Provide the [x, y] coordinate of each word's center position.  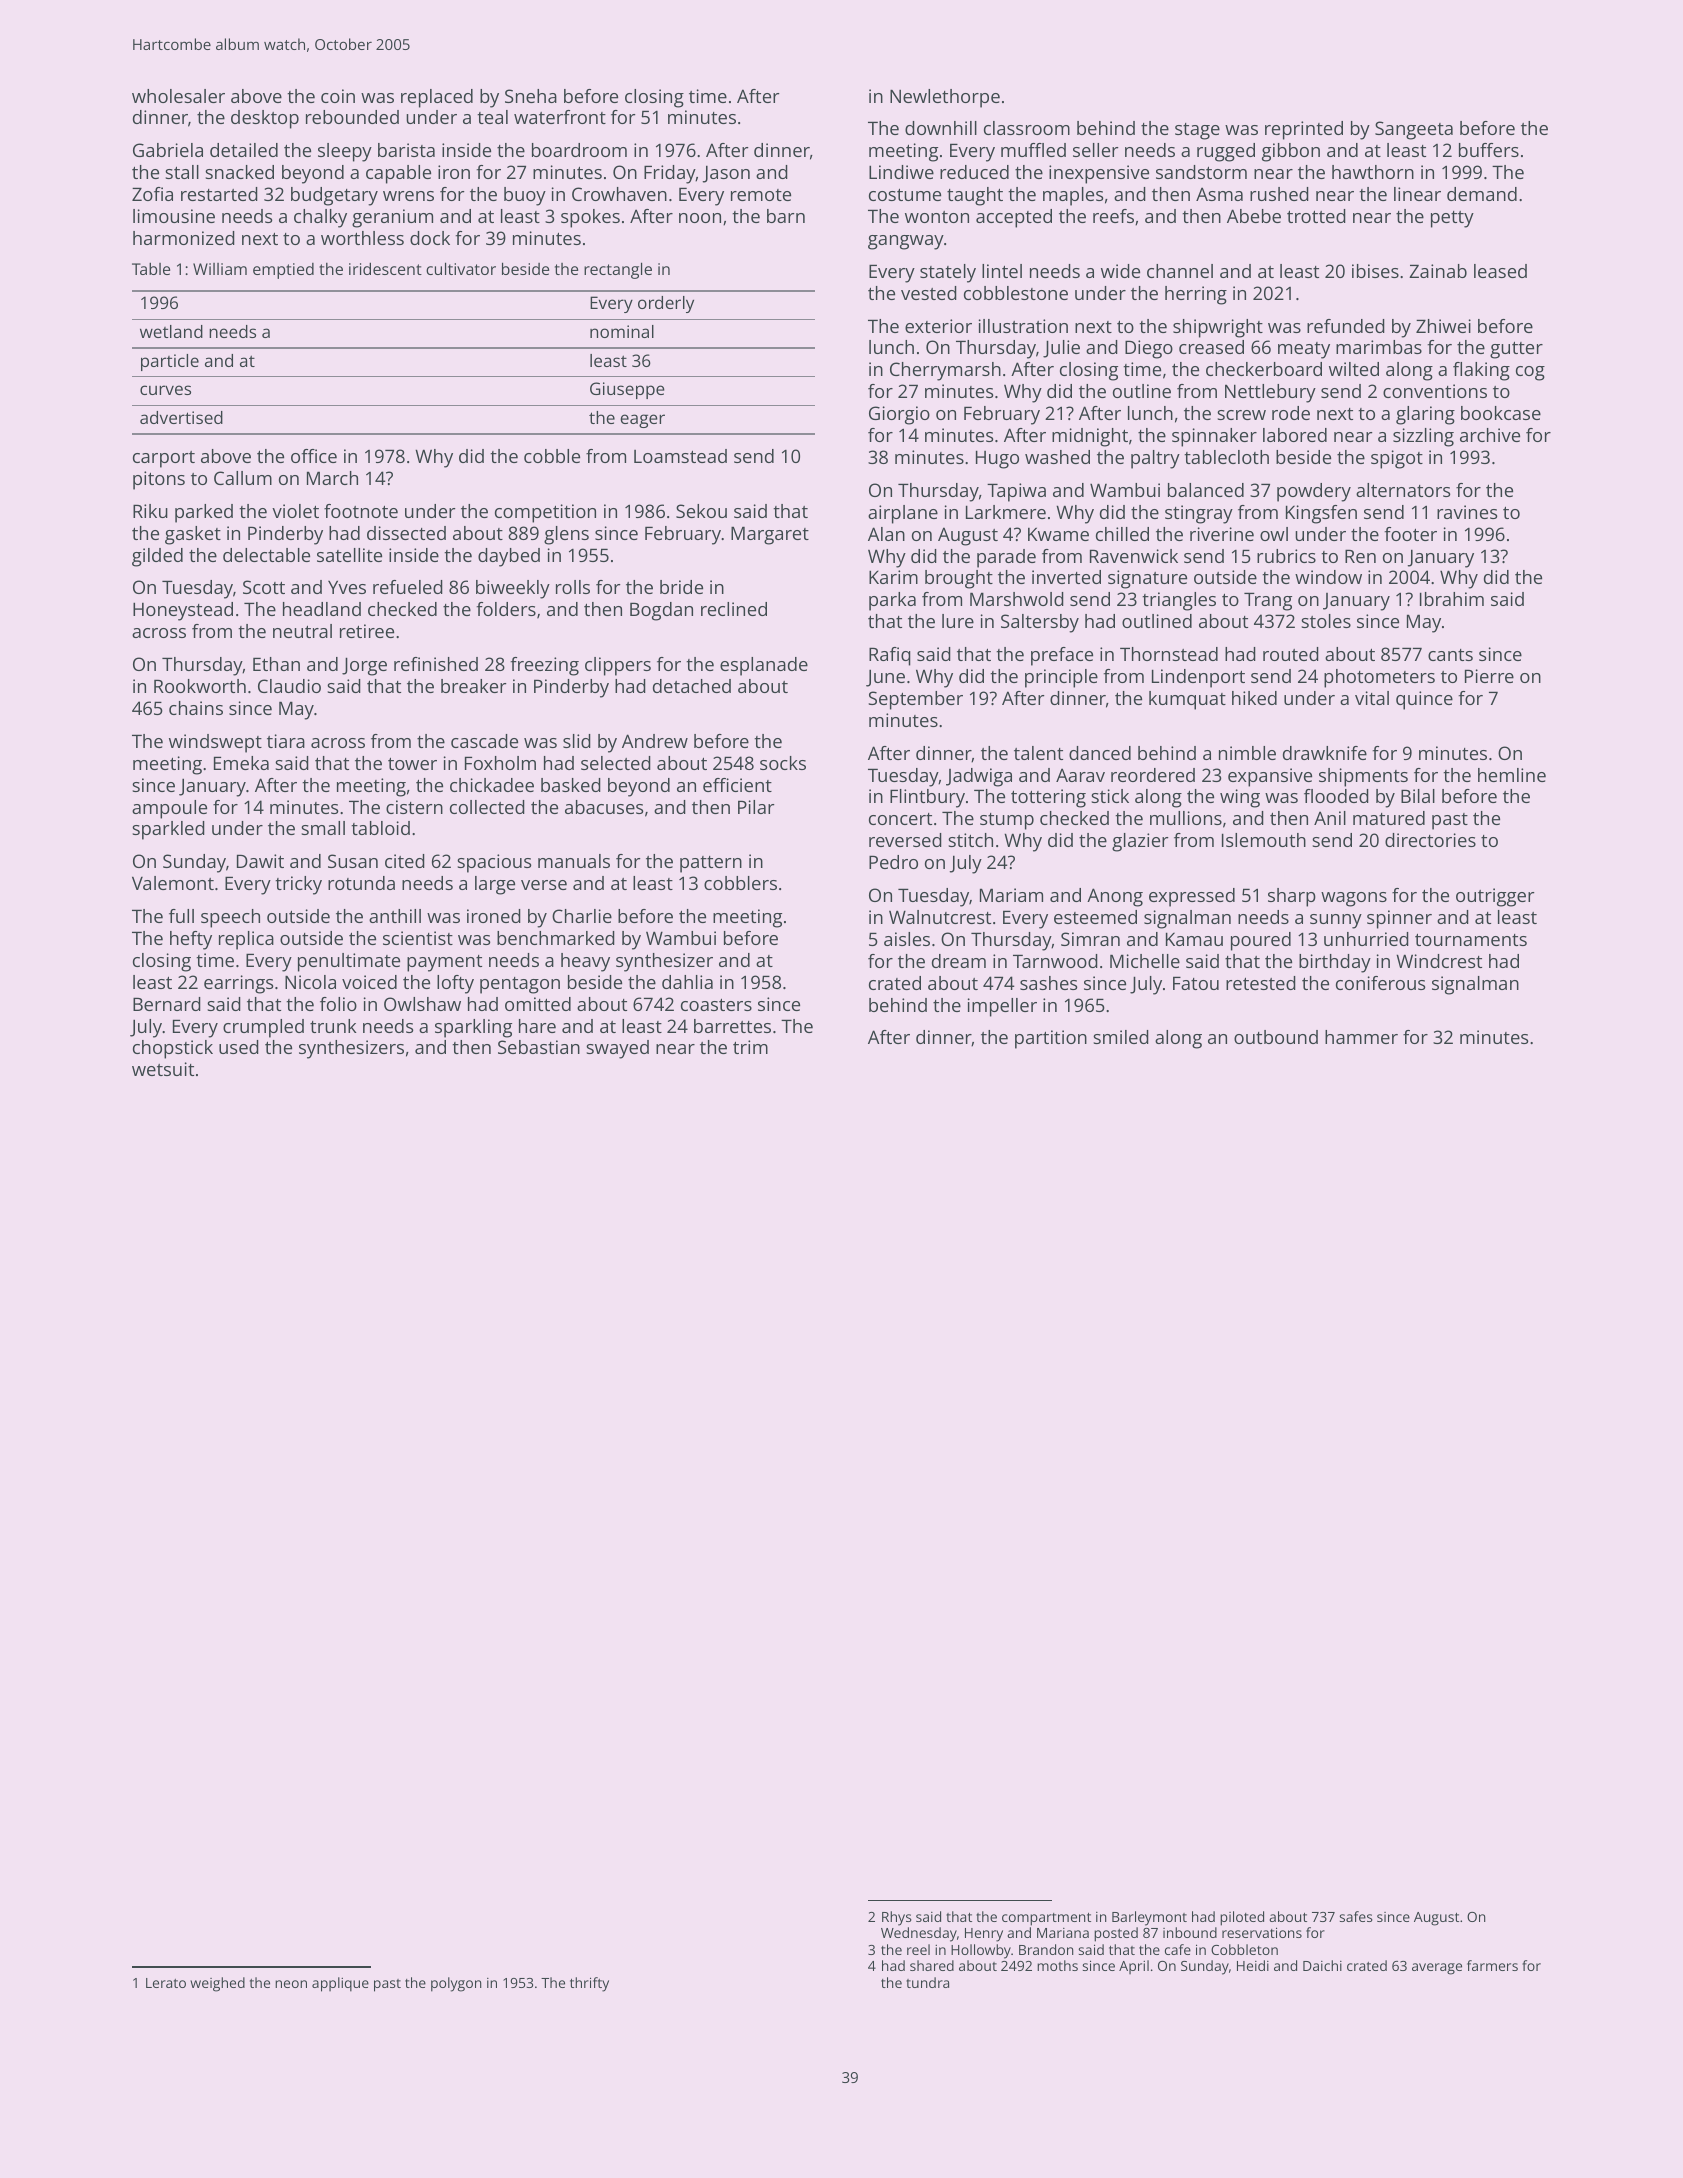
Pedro [893, 862]
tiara [286, 741]
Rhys [897, 1918]
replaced [437, 98]
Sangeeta [1414, 130]
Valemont [173, 883]
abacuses [604, 807]
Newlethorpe [945, 98]
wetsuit [163, 1069]
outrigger [1495, 897]
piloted [1242, 1918]
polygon [456, 1984]
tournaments [1471, 940]
